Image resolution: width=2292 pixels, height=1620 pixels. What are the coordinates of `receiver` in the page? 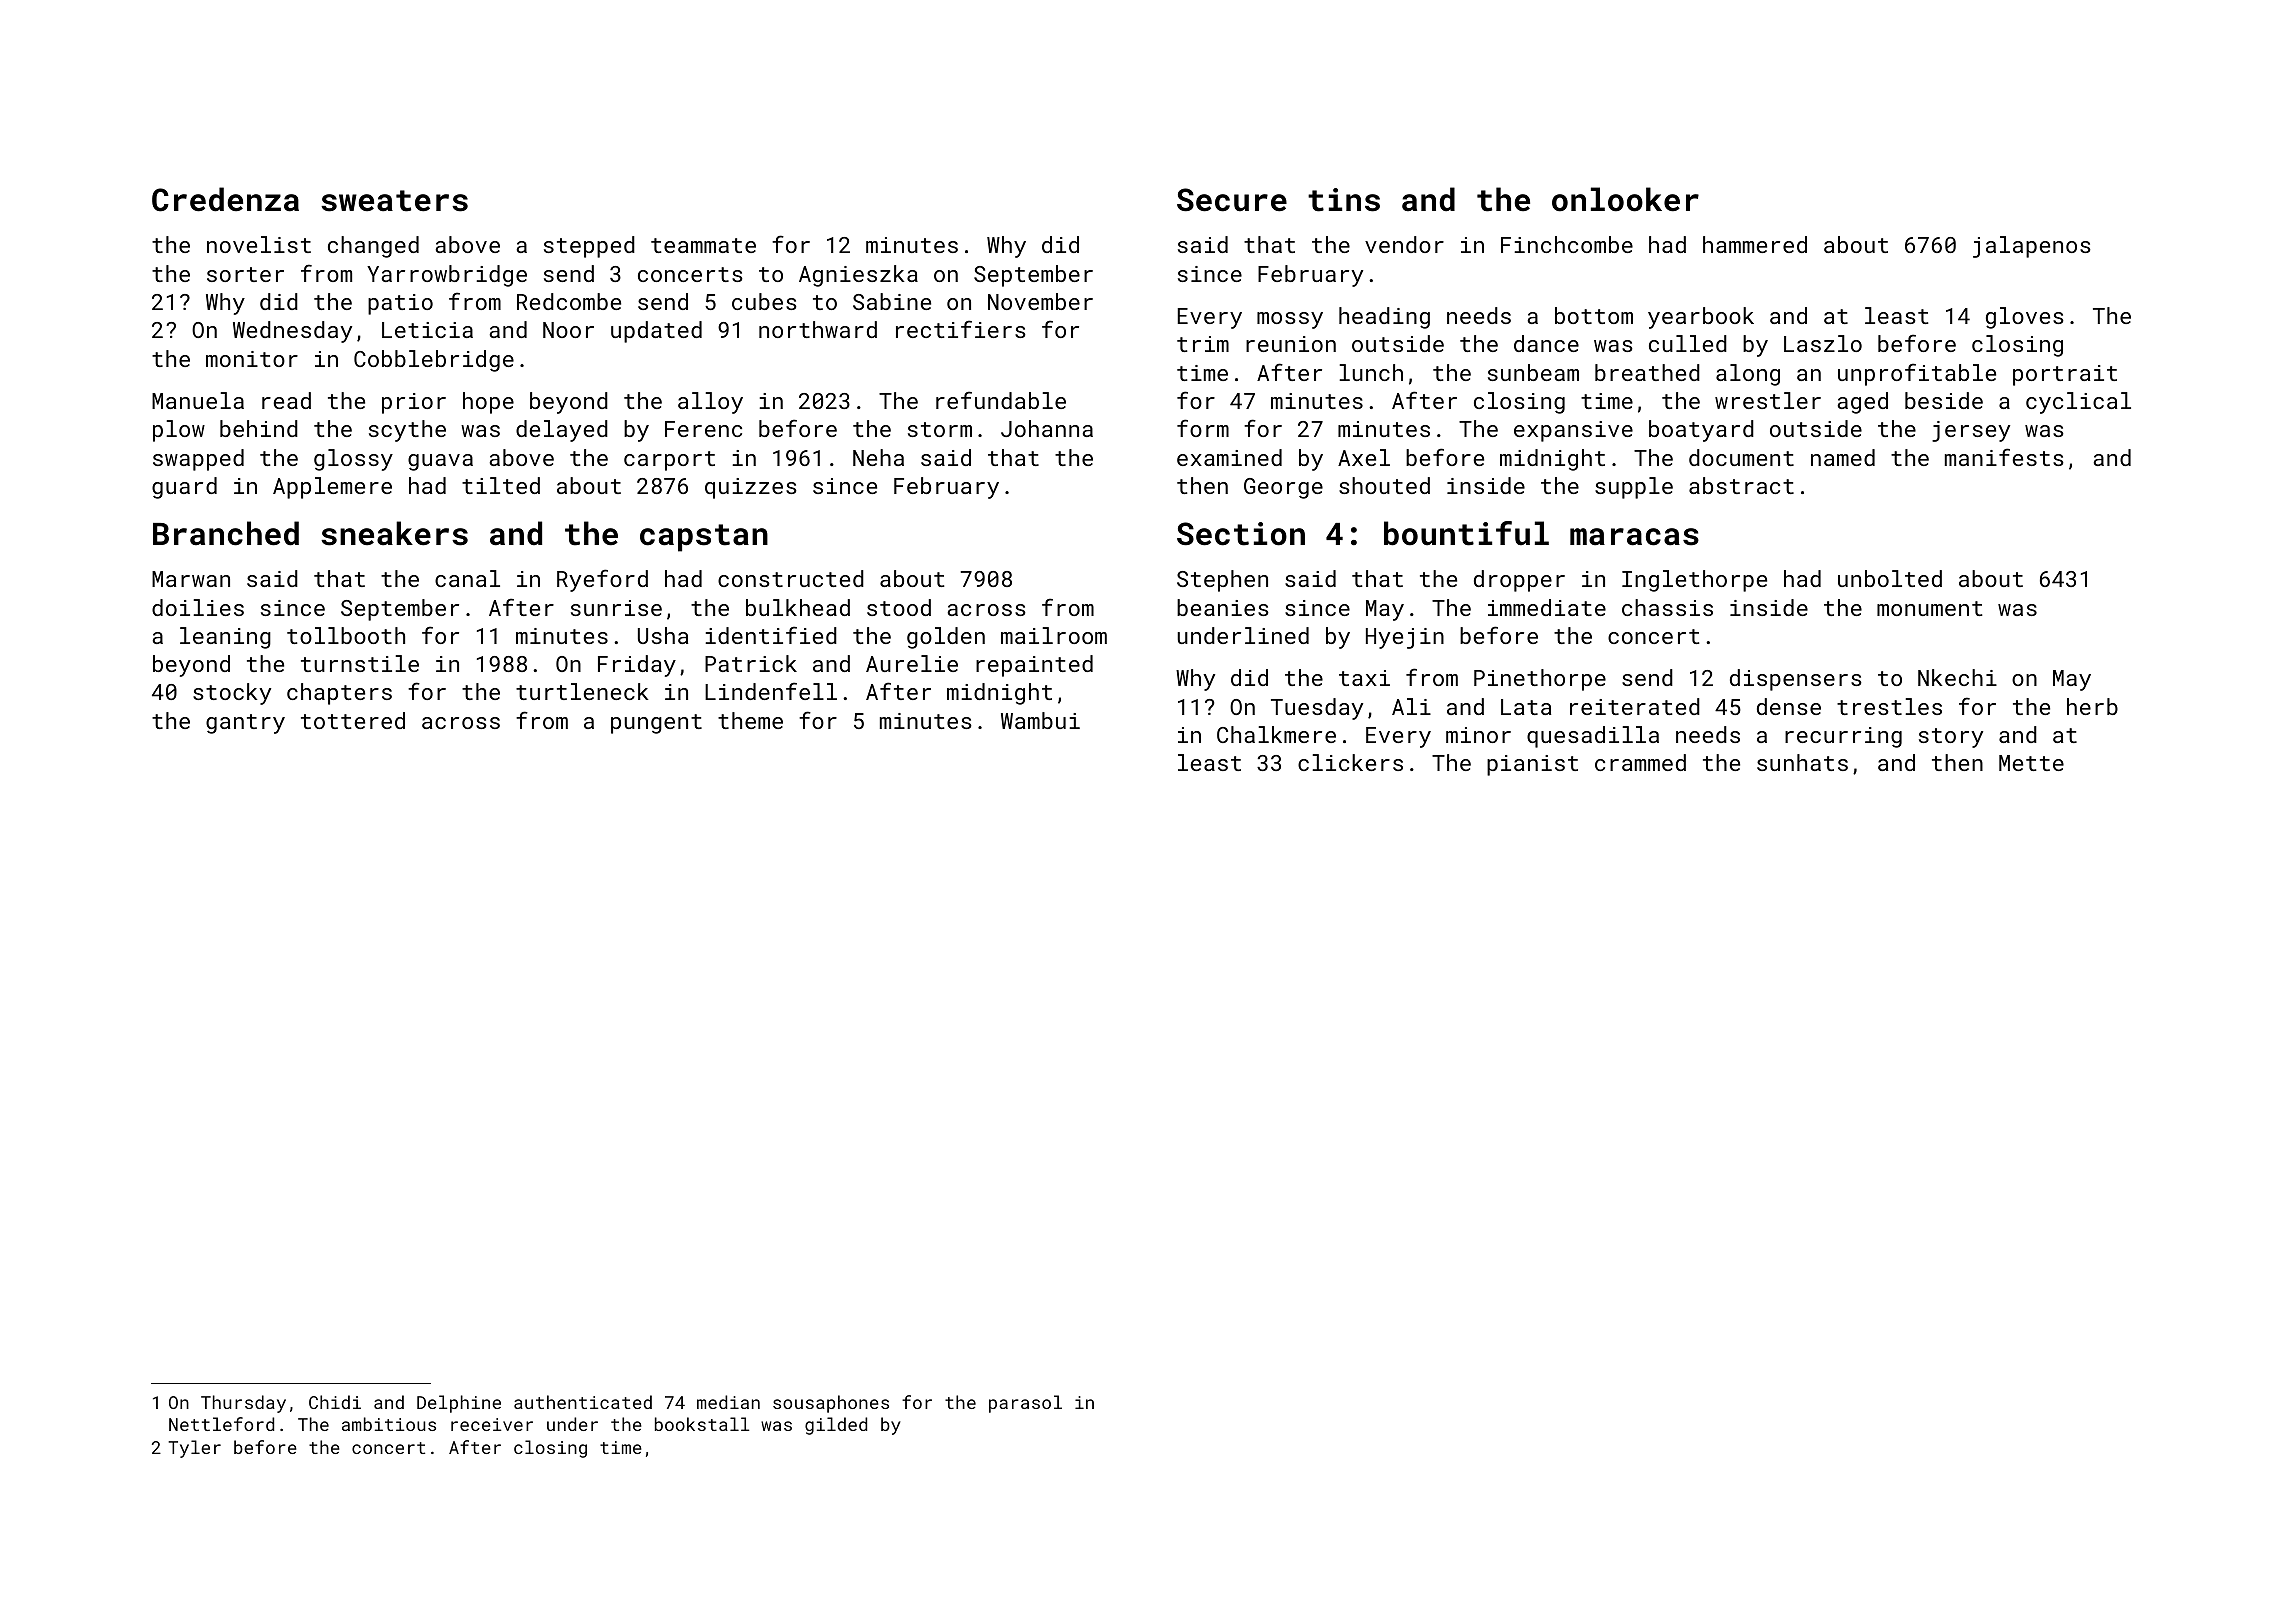 It's located at (492, 1424).
